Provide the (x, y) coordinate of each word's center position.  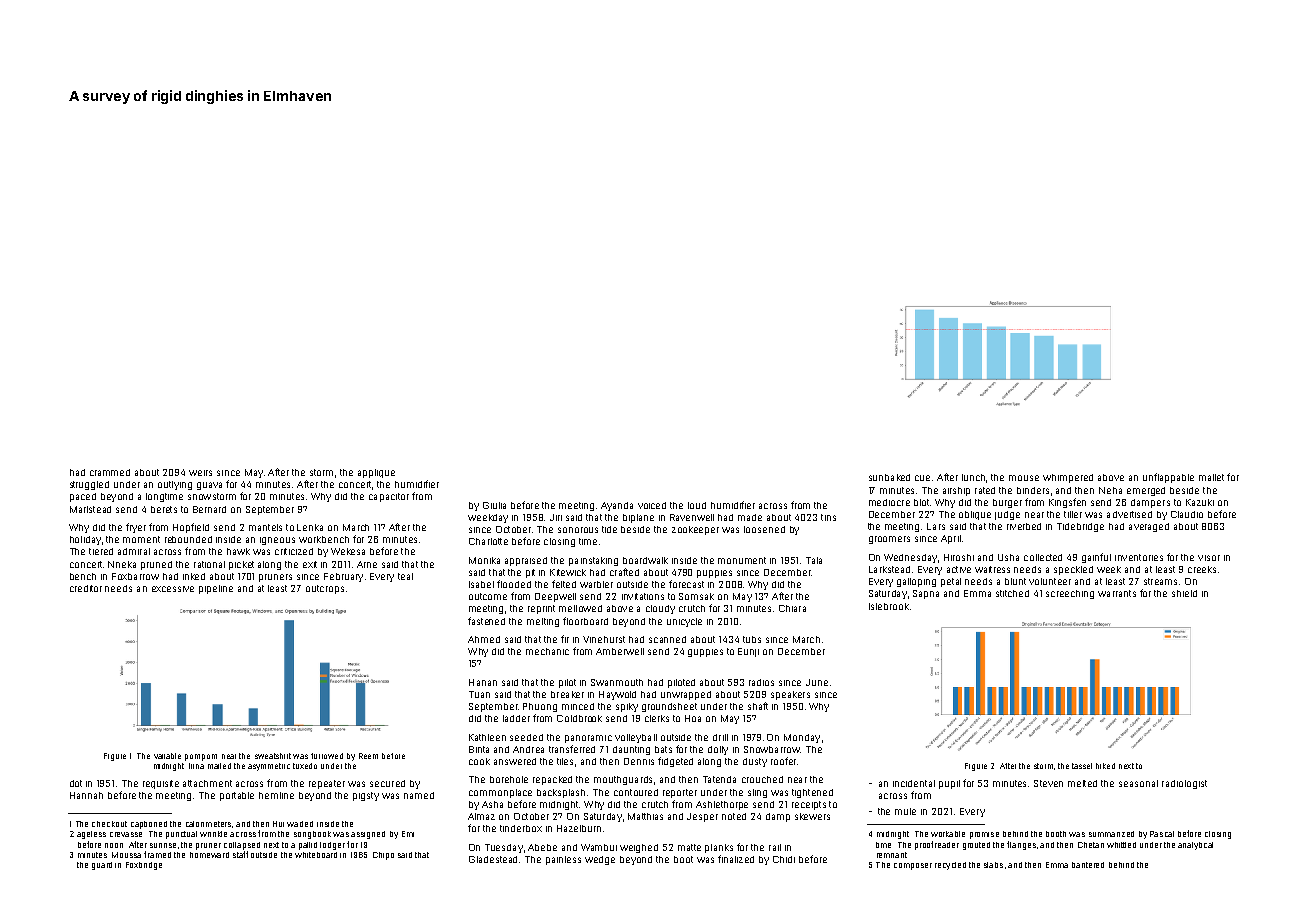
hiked (1105, 766)
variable (167, 756)
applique (376, 473)
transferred (572, 749)
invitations (643, 596)
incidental (914, 783)
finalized (736, 859)
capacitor (389, 497)
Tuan (479, 694)
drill (720, 737)
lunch (973, 477)
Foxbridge (144, 866)
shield (1184, 593)
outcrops (325, 589)
